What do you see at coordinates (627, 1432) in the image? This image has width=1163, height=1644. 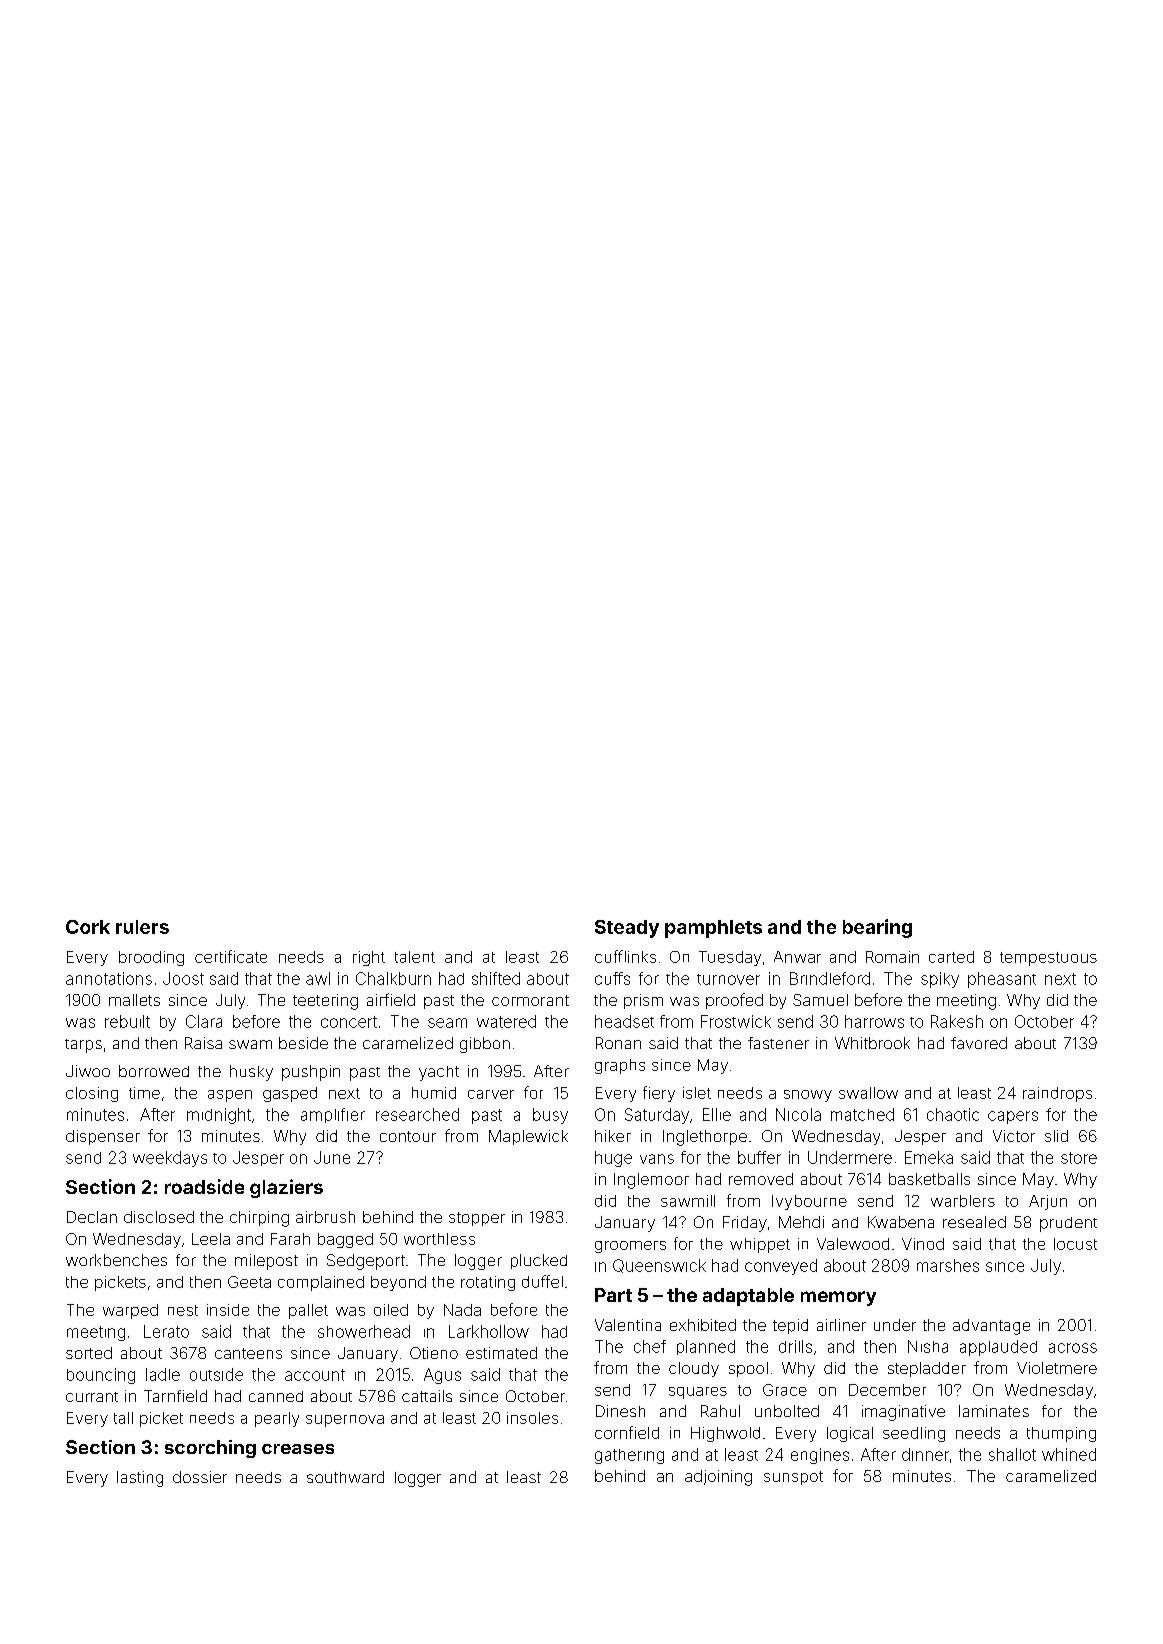 I see `cornfield` at bounding box center [627, 1432].
